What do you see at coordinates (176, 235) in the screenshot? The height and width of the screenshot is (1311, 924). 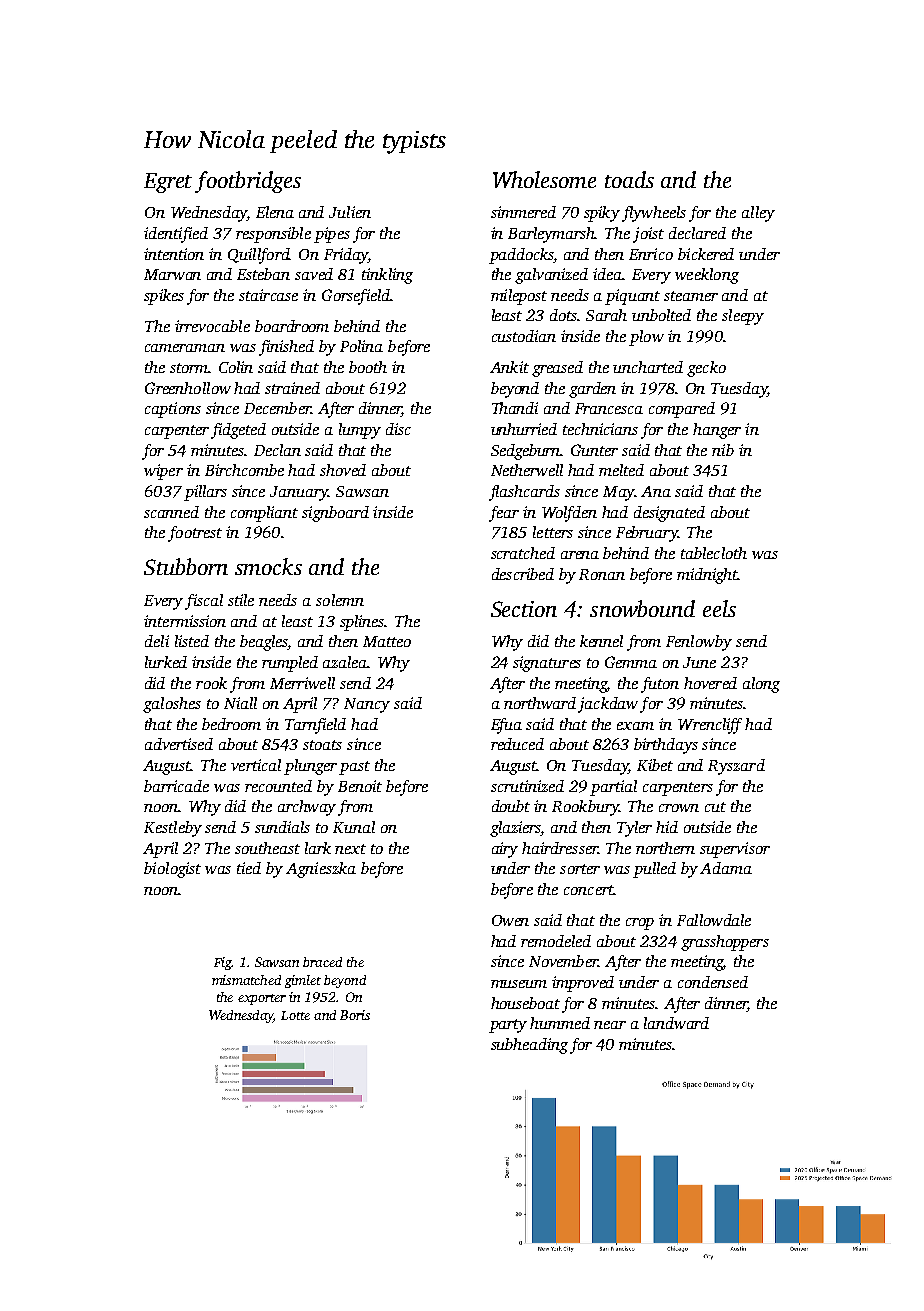 I see `identified` at bounding box center [176, 235].
